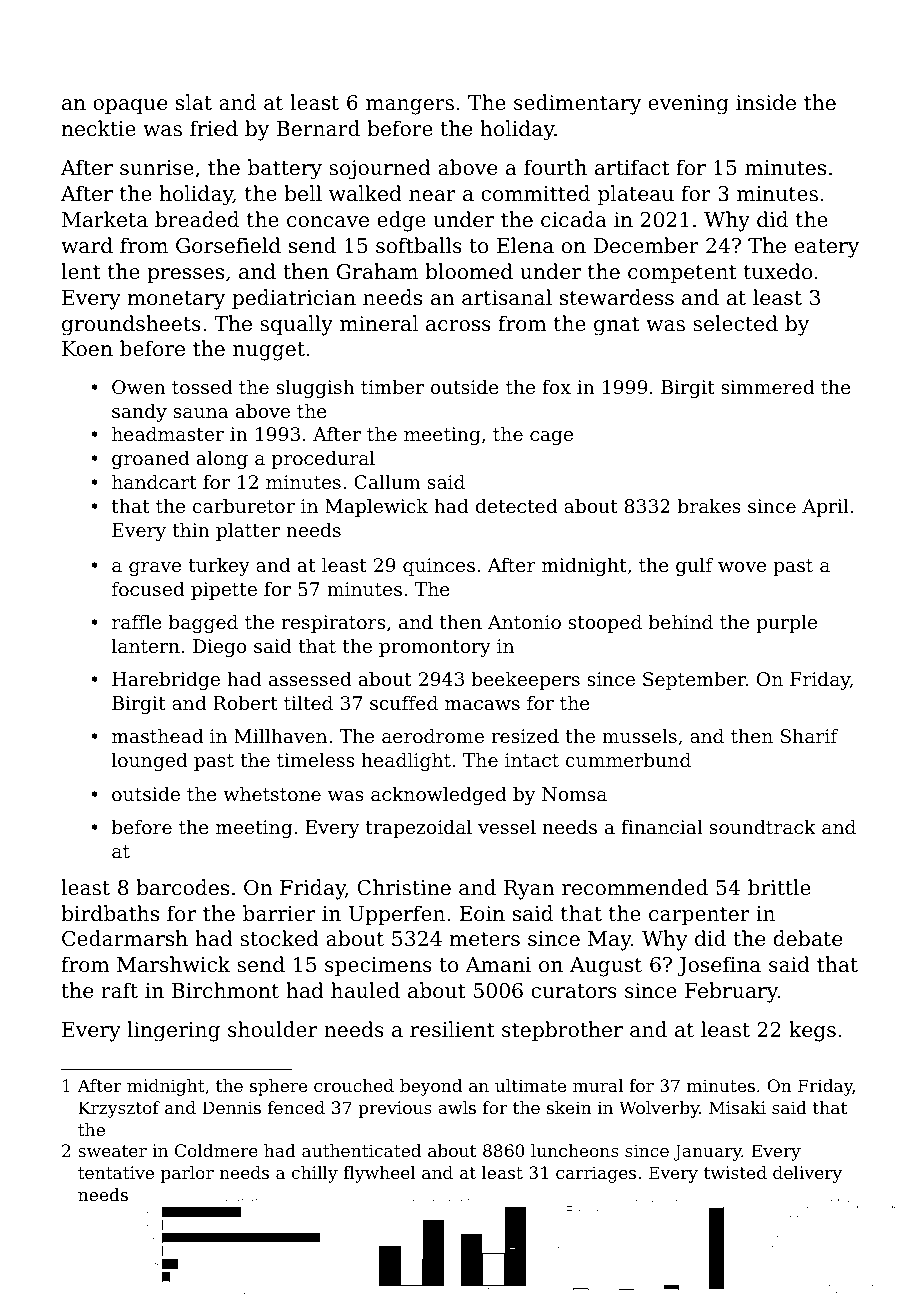 The image size is (924, 1314). Describe the element at coordinates (130, 106) in the screenshot. I see `opaque` at that location.
